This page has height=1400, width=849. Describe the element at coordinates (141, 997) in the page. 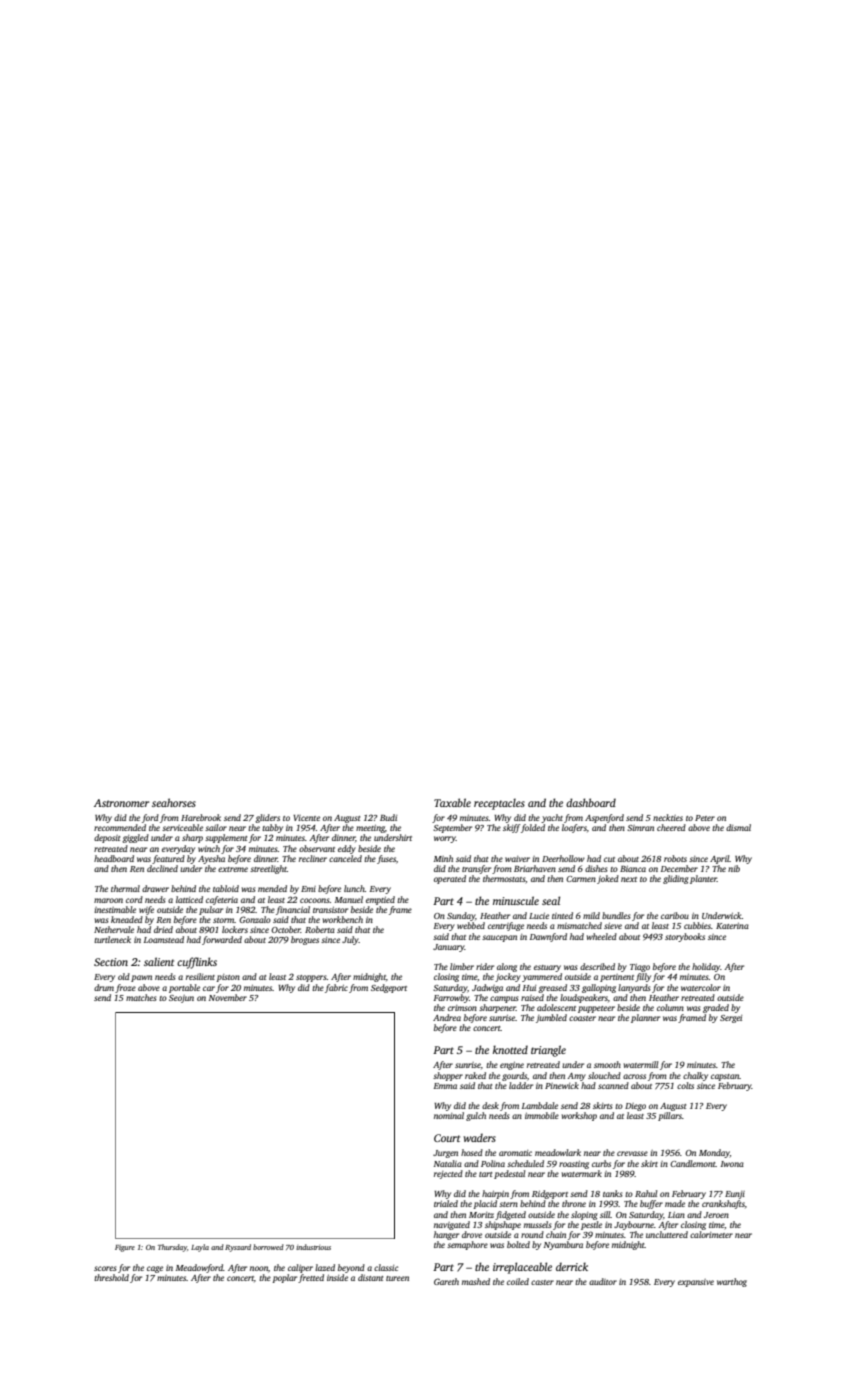

I see `matches` at that location.
